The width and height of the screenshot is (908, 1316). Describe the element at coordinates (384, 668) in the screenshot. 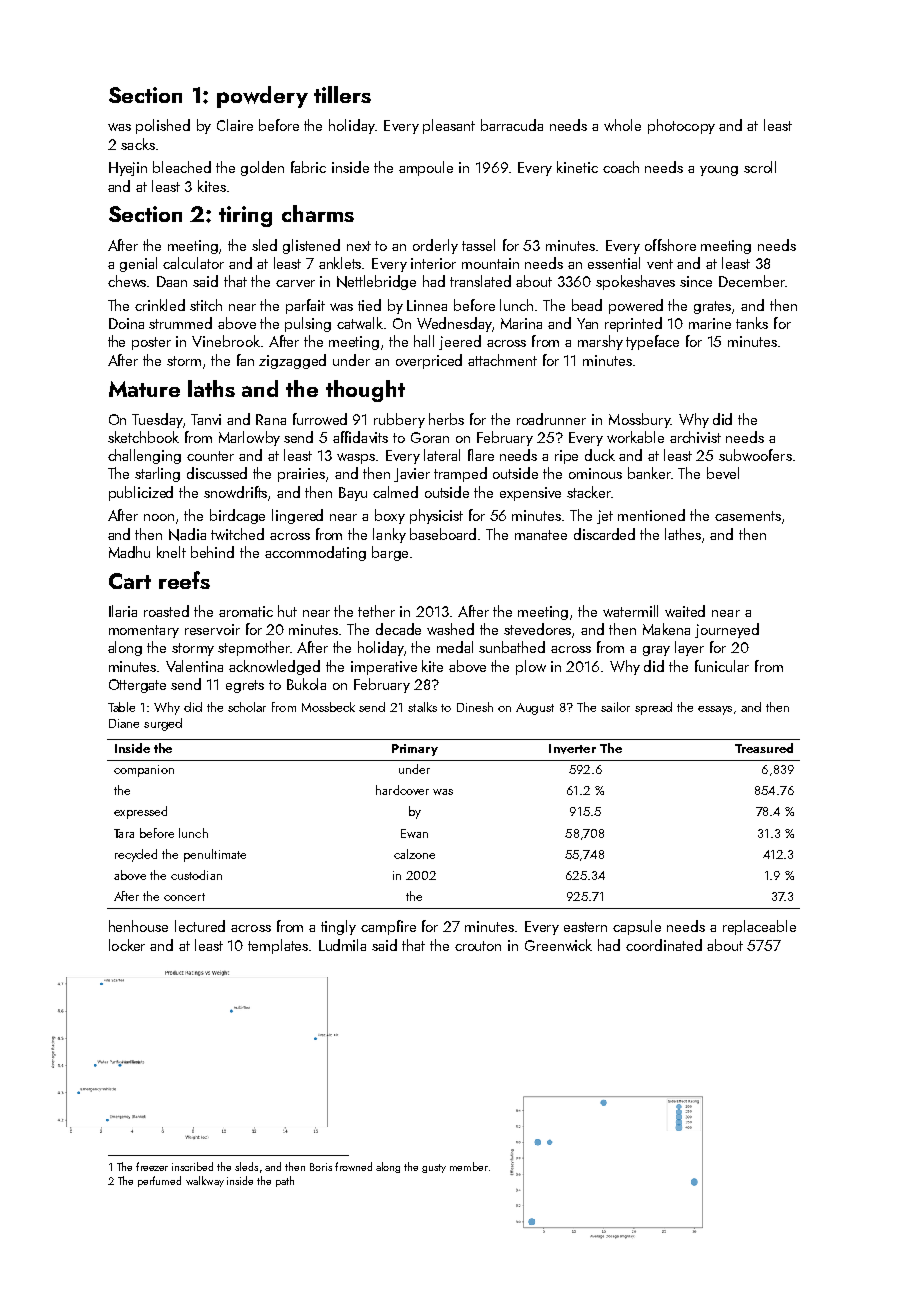

I see `imperative` at that location.
